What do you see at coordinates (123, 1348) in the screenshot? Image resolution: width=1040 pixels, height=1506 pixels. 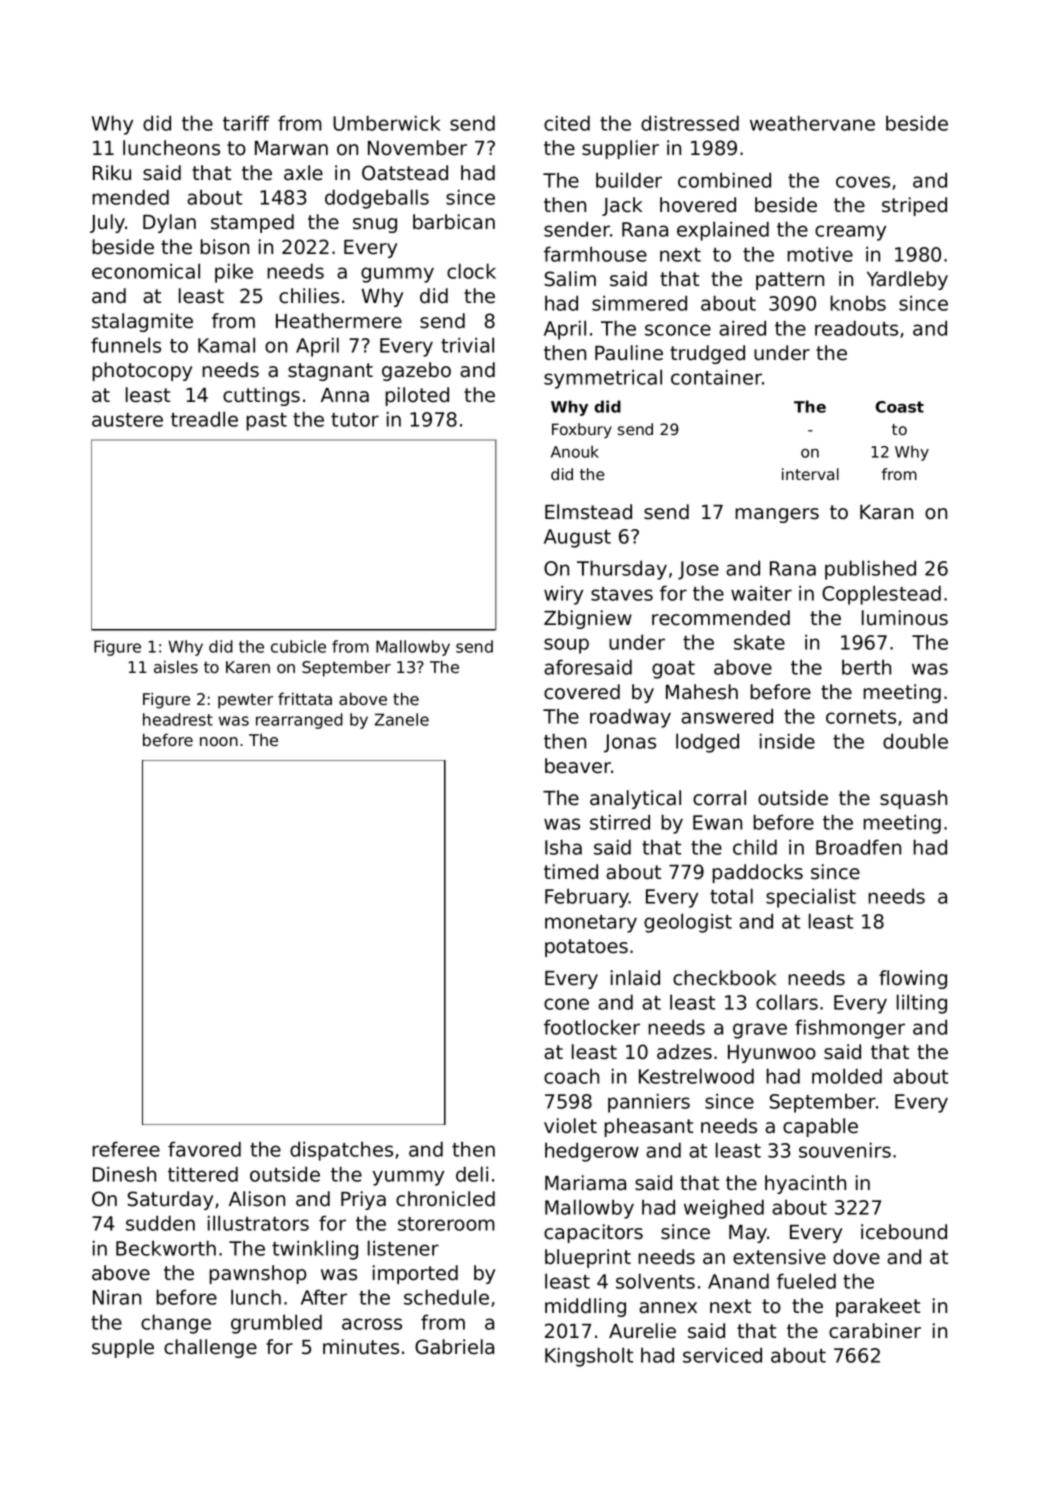 I see `supple` at bounding box center [123, 1348].
